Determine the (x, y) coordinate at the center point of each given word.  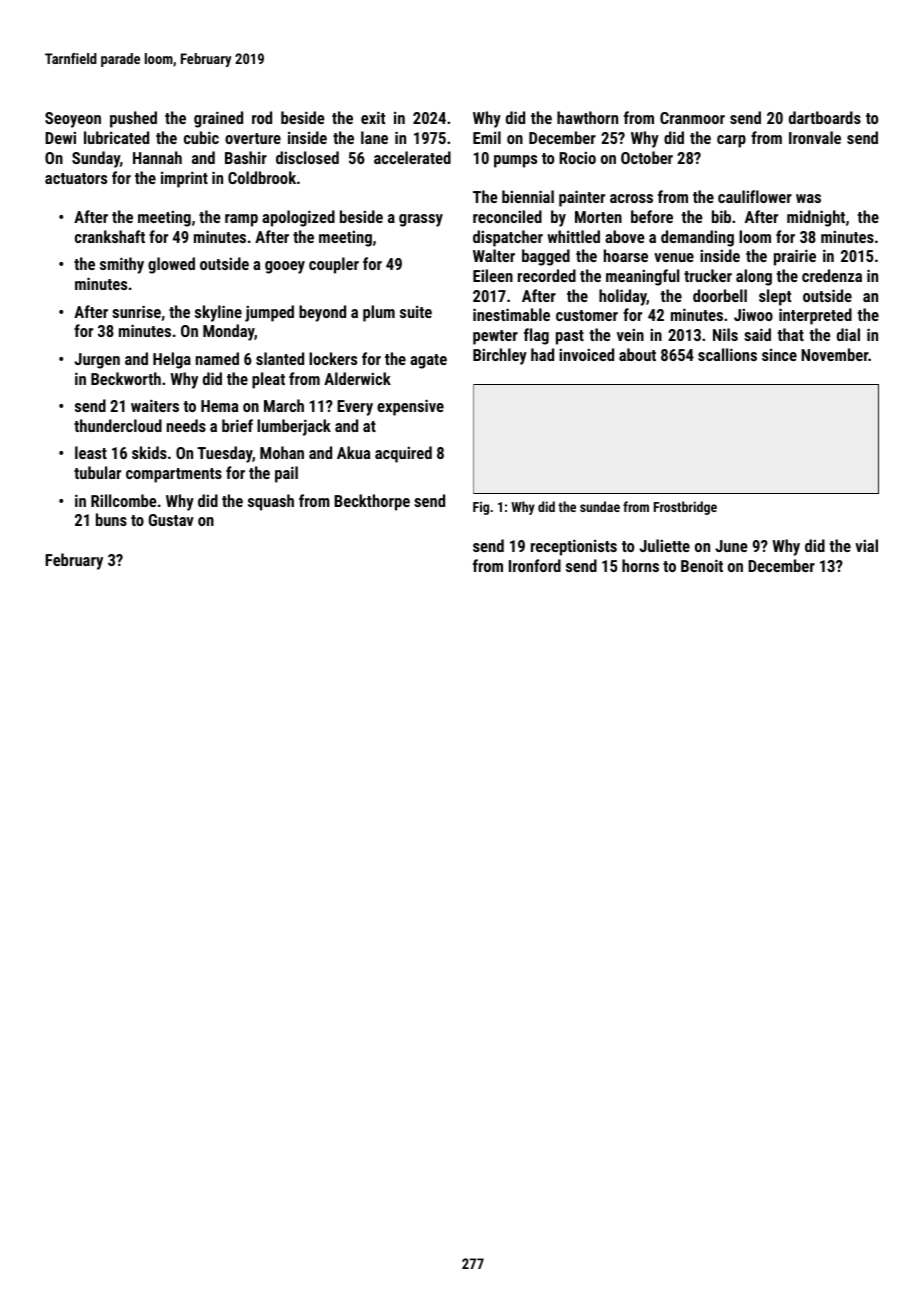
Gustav (171, 520)
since (779, 355)
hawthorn (587, 117)
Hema (219, 406)
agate (428, 361)
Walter (494, 255)
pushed (133, 119)
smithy (122, 265)
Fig (481, 508)
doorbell (720, 295)
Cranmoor (692, 118)
